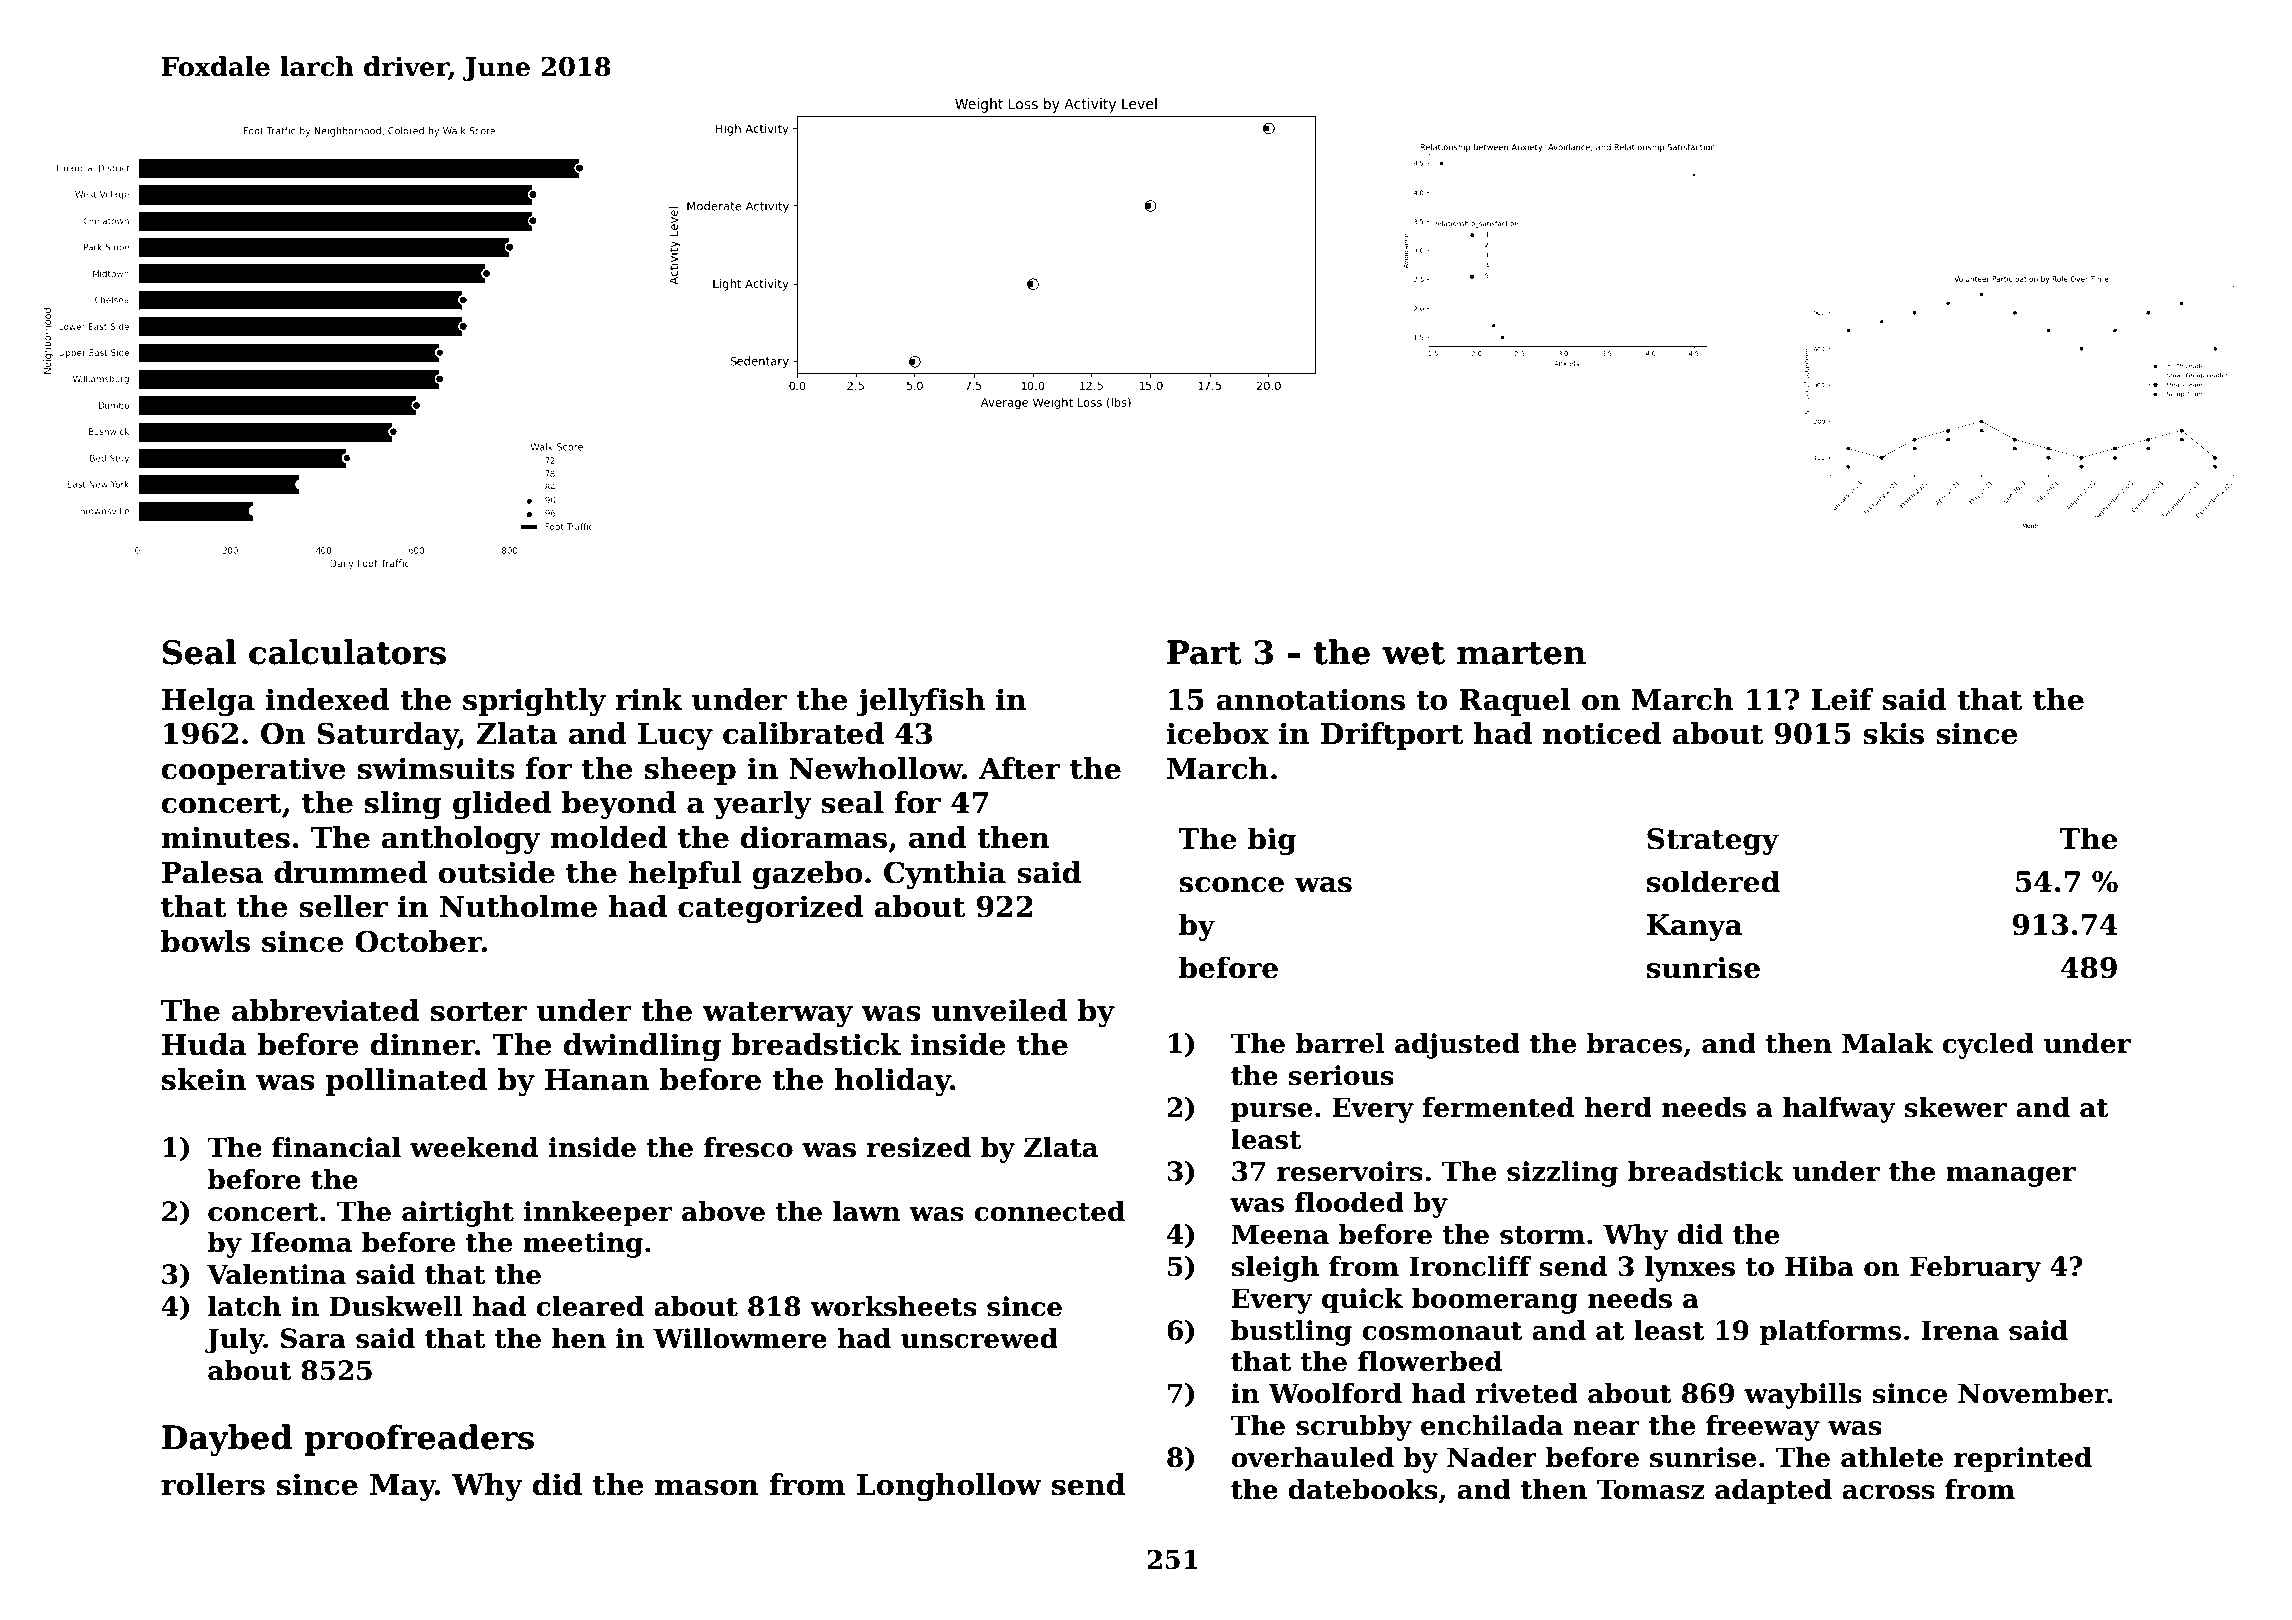  I want to click on helpful, so click(685, 875).
